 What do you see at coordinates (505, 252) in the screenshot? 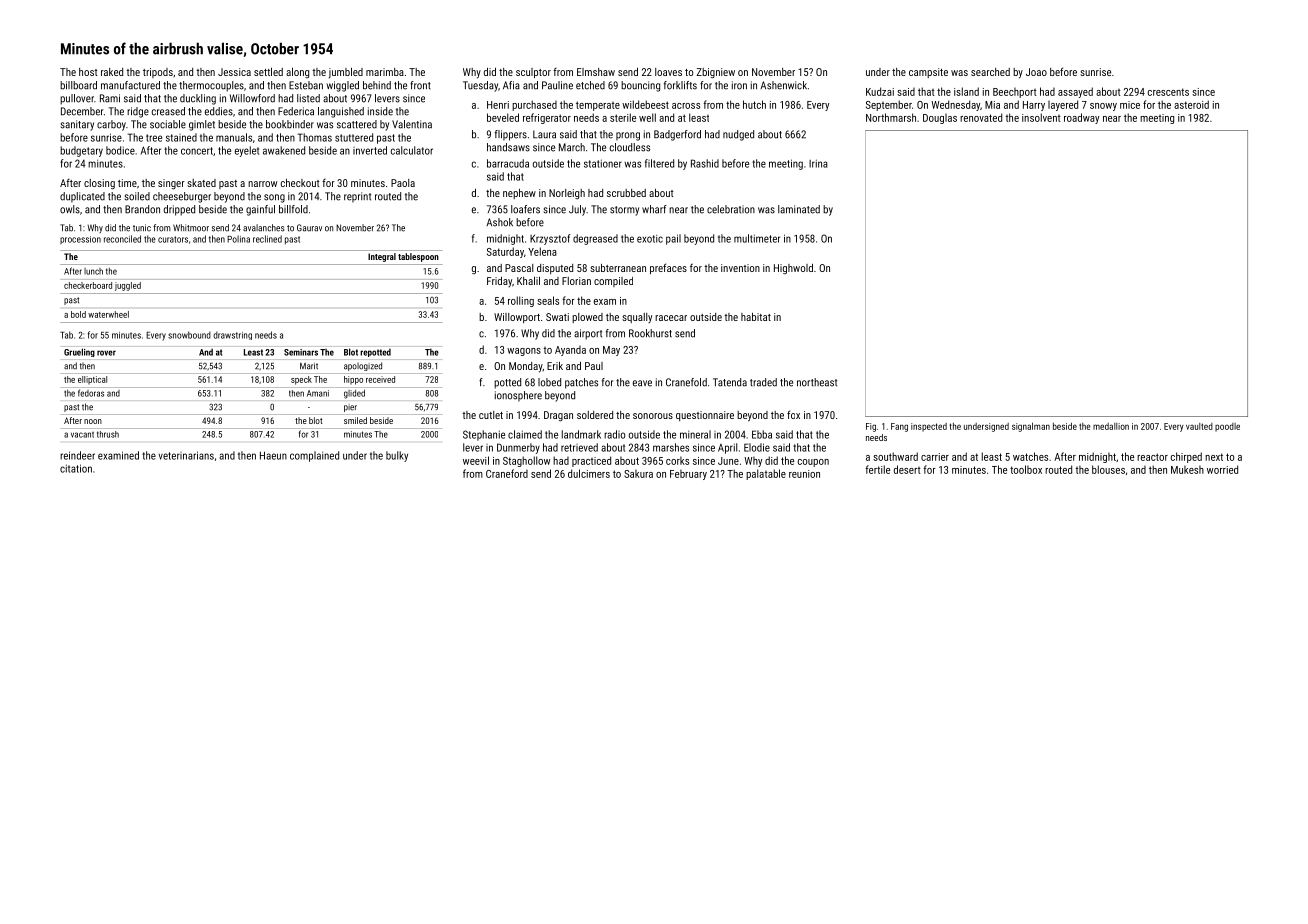
I see `Saturday` at bounding box center [505, 252].
